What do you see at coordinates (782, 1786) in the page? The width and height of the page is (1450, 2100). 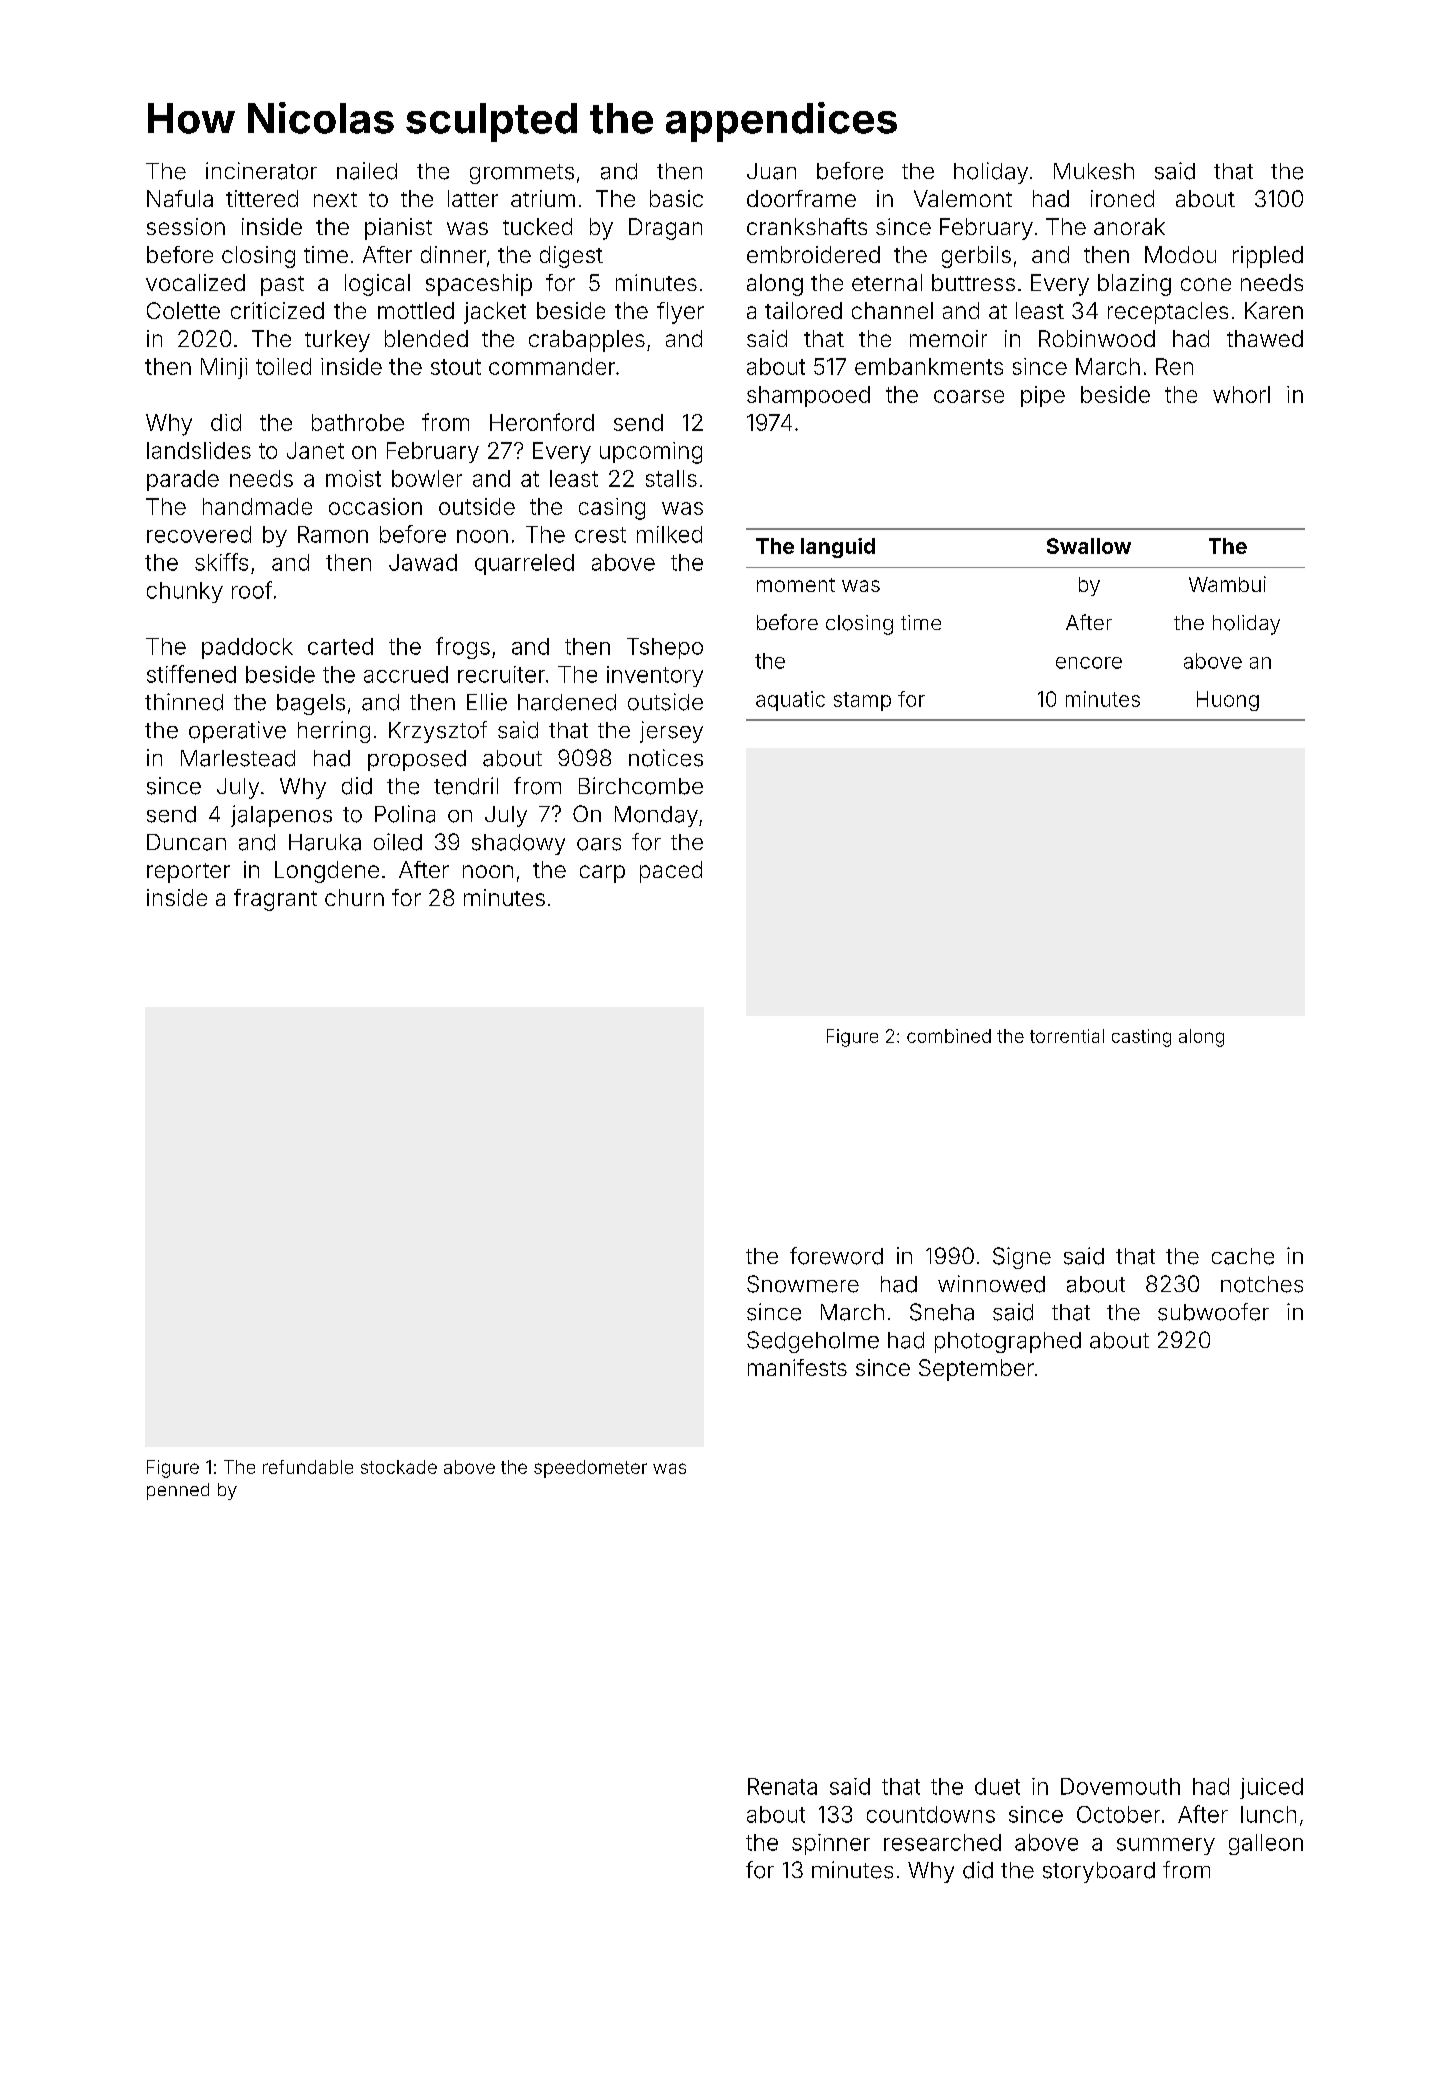 I see `Renata` at bounding box center [782, 1786].
